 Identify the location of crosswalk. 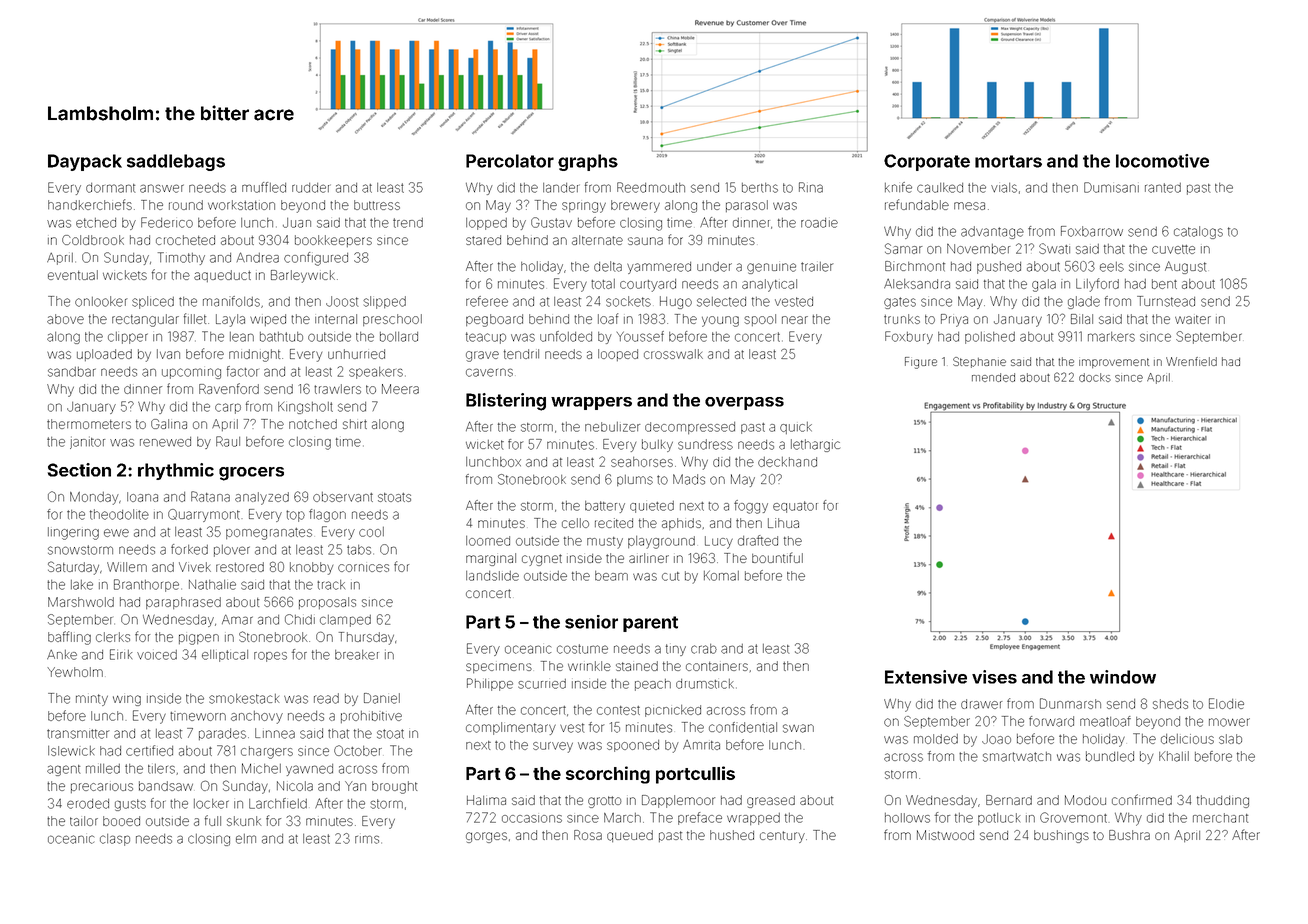
(673, 354).
